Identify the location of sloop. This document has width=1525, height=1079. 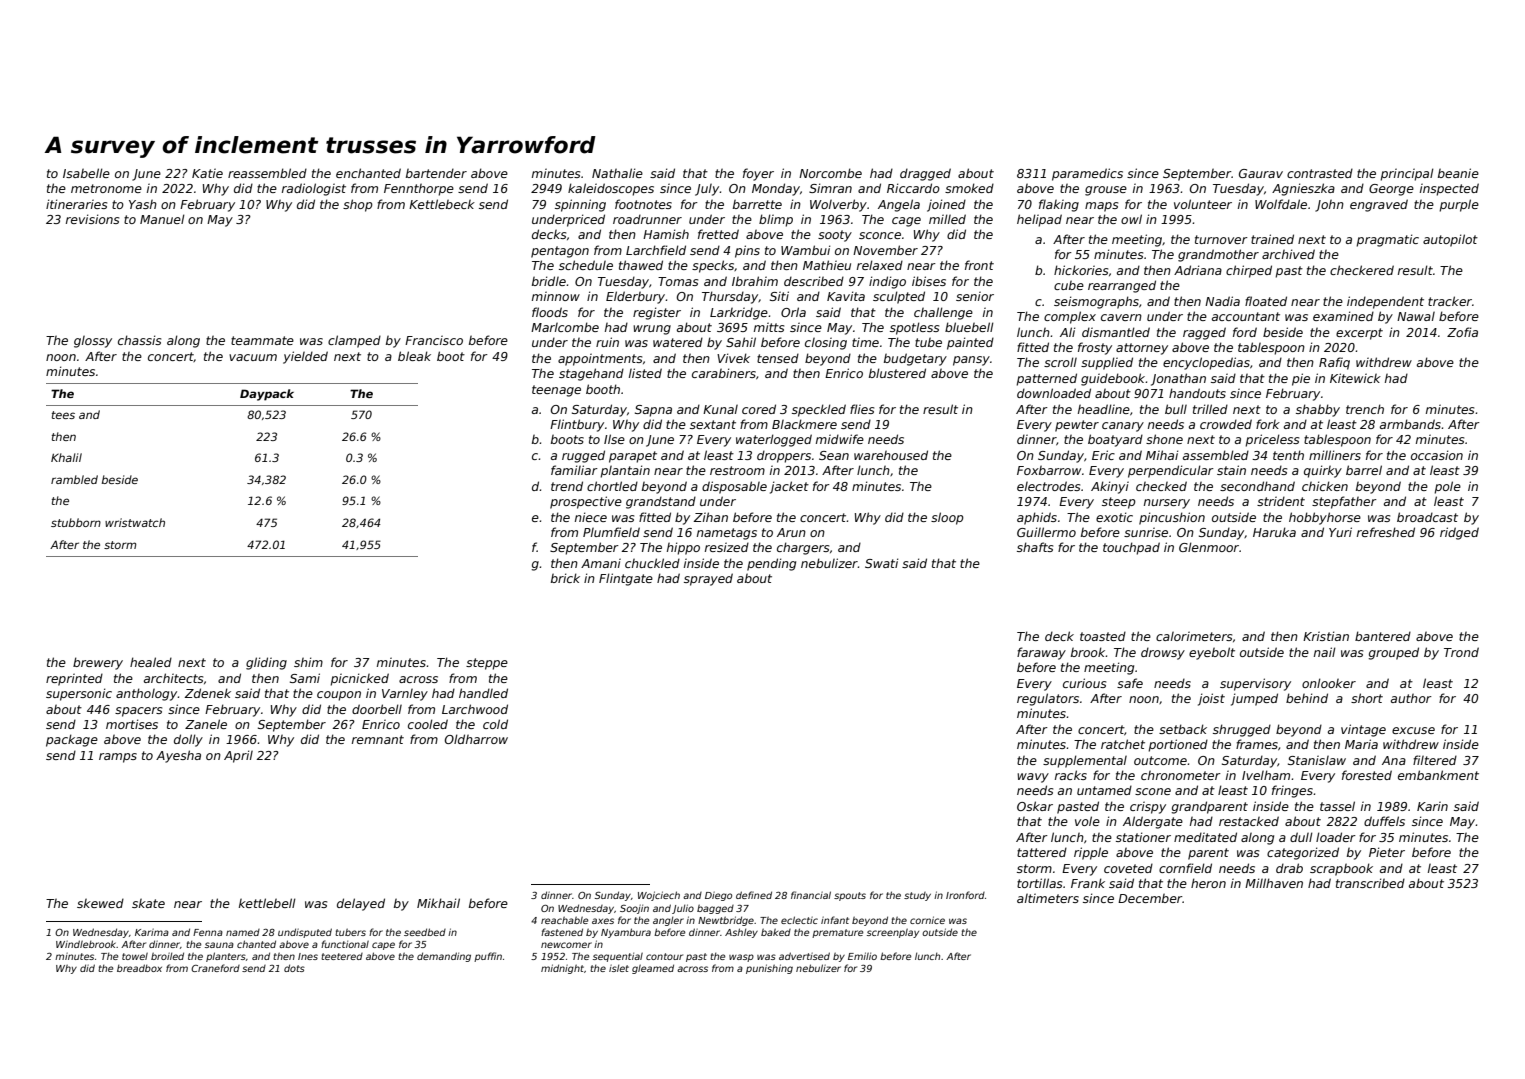
(947, 518).
